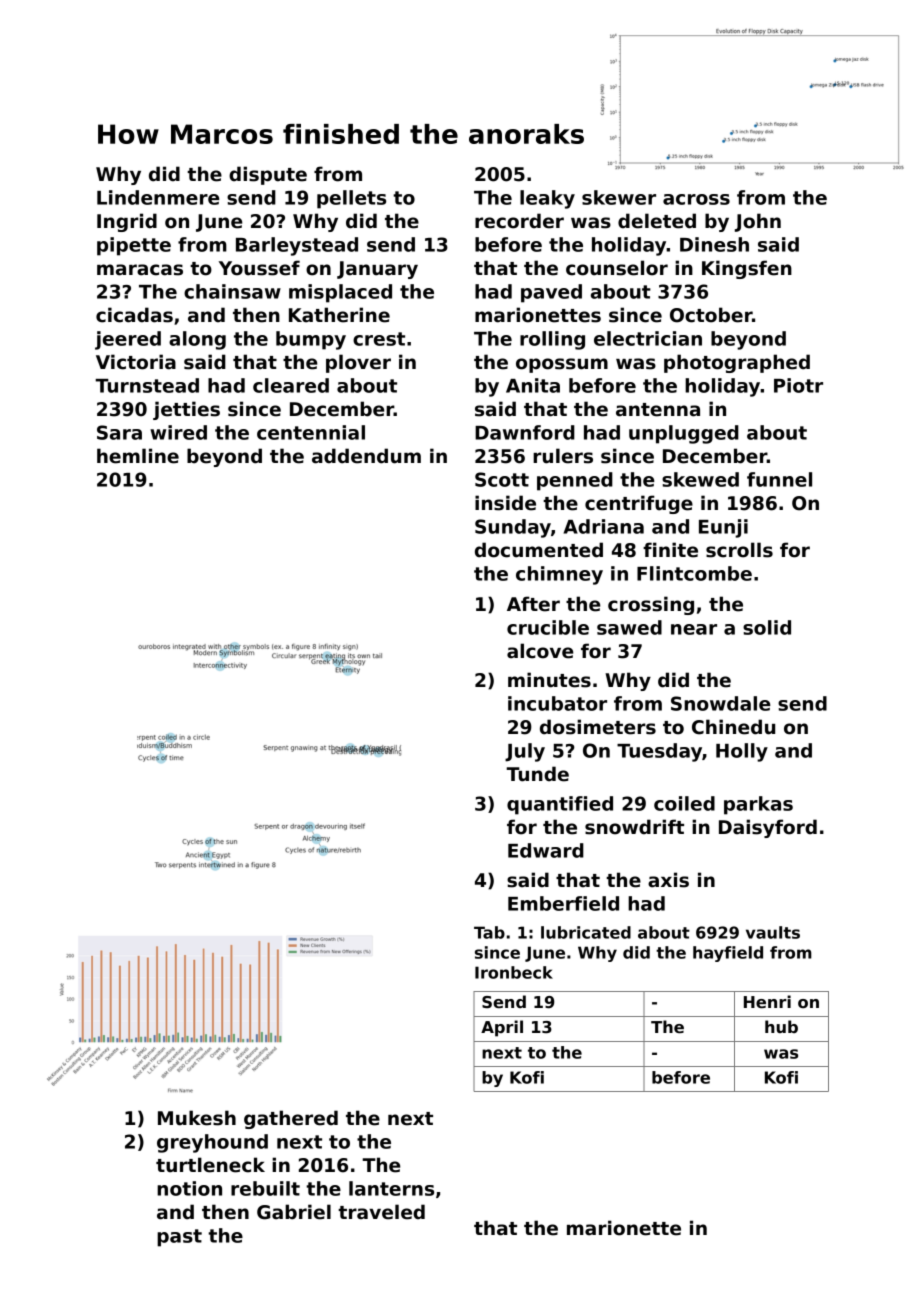 The image size is (924, 1308). What do you see at coordinates (548, 627) in the image?
I see `crucible` at bounding box center [548, 627].
